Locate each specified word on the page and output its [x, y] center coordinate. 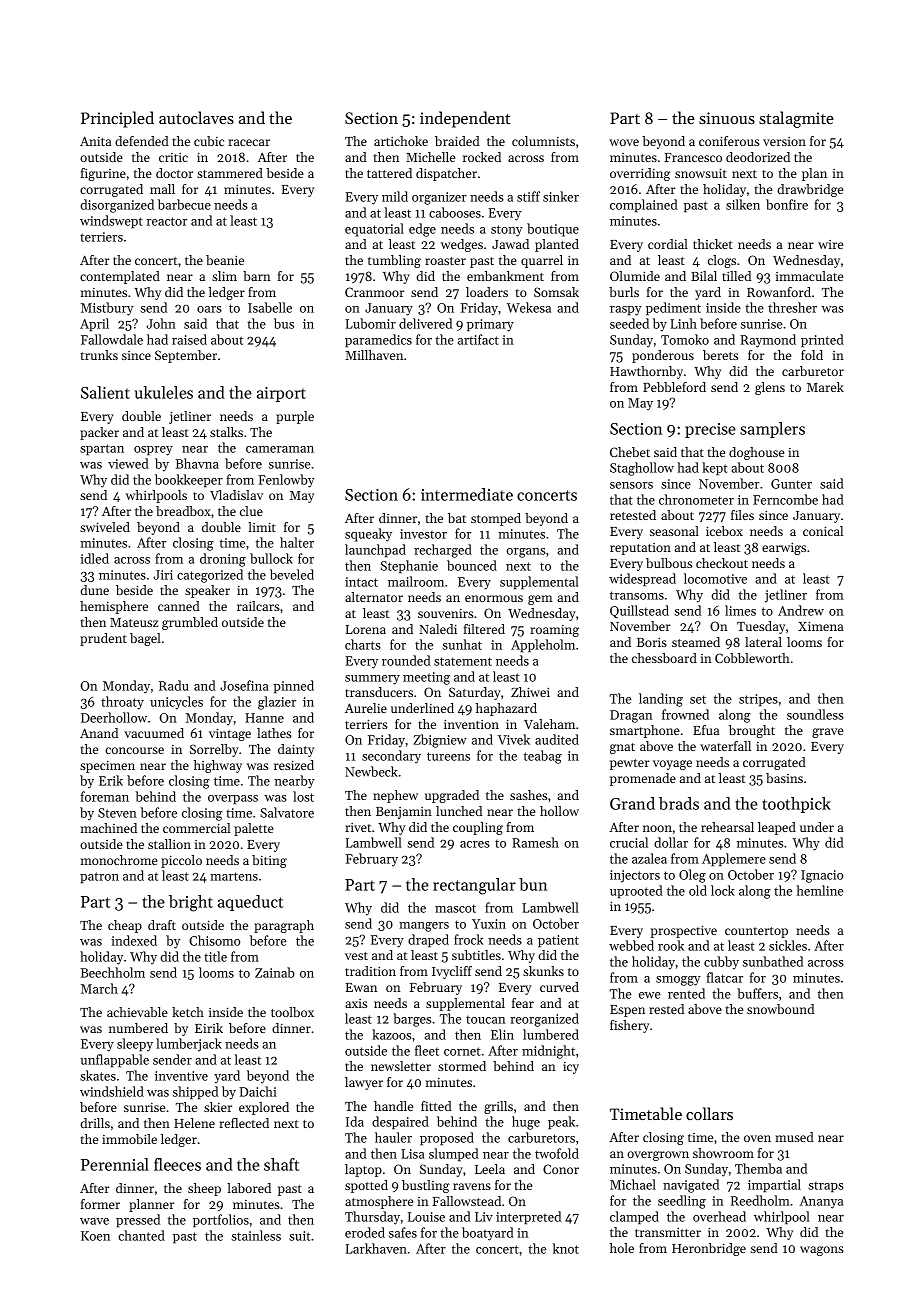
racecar [249, 142]
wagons [822, 1251]
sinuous [727, 118]
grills [498, 1107]
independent [465, 119]
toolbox [292, 1012]
